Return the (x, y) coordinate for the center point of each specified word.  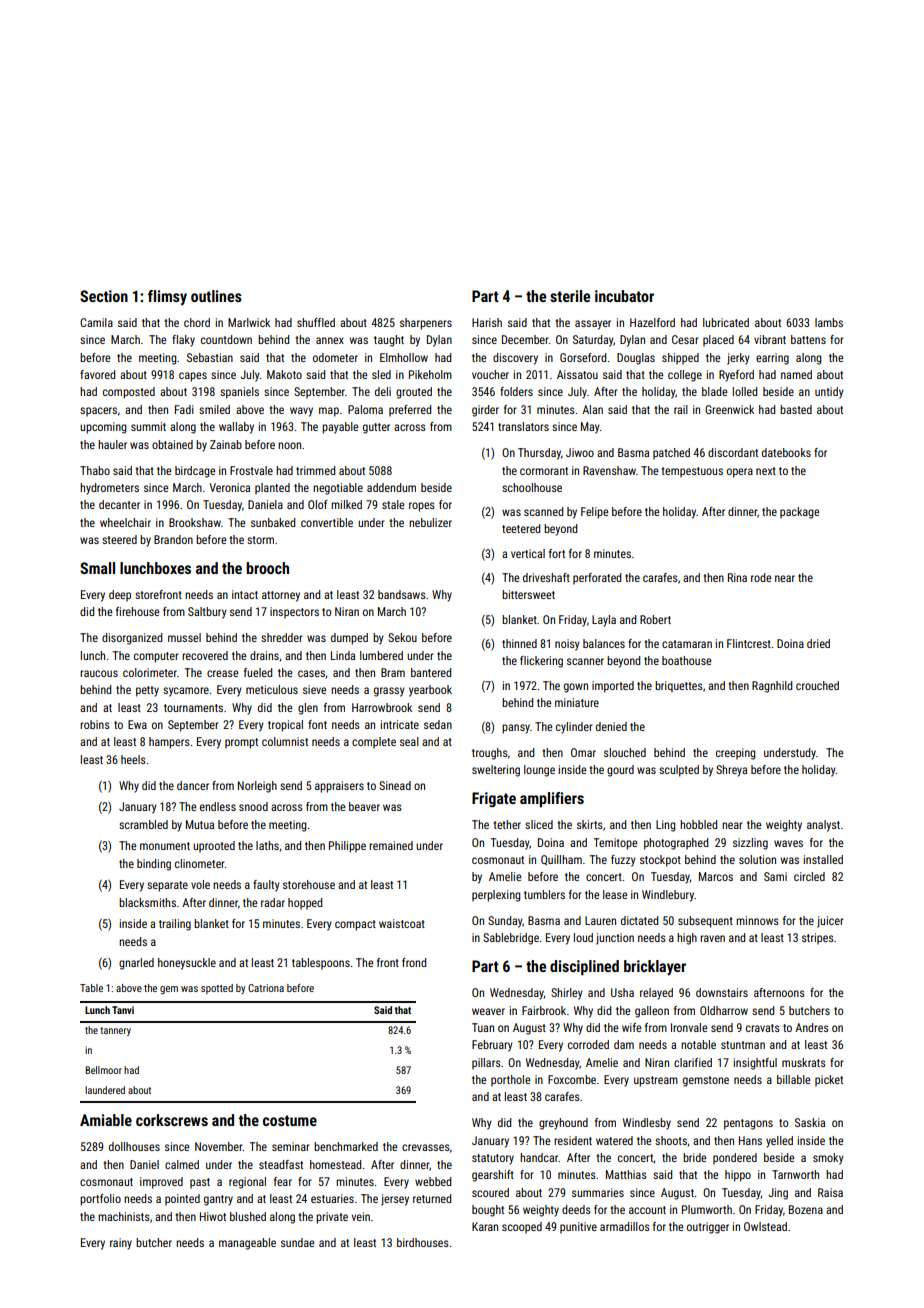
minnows (757, 920)
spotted (217, 989)
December (525, 339)
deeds (576, 1209)
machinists (124, 1216)
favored (97, 374)
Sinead (395, 785)
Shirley (567, 994)
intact (245, 594)
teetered (521, 528)
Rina (737, 577)
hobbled (698, 824)
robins (95, 724)
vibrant (770, 339)
